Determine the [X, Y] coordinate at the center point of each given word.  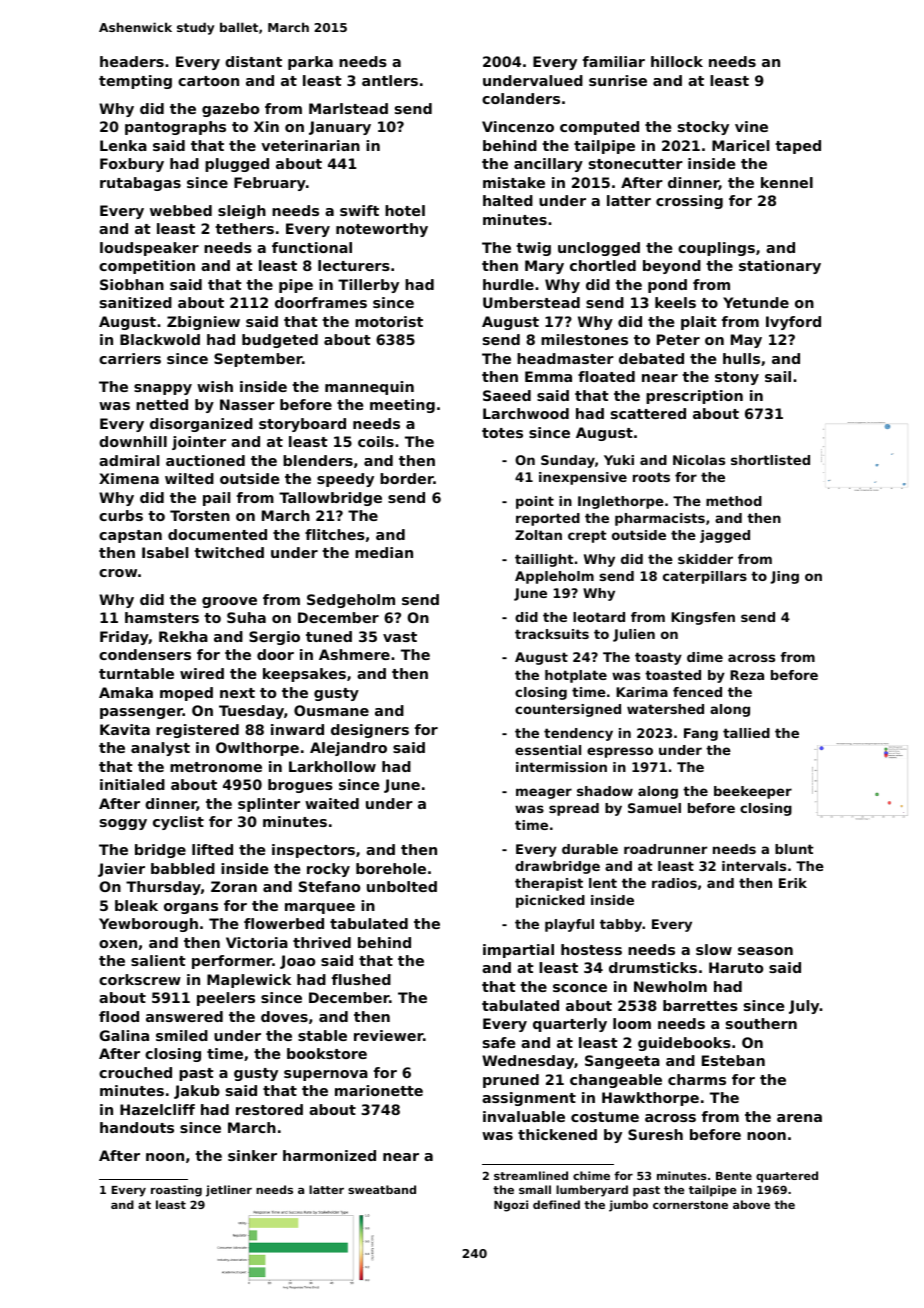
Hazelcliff [157, 1109]
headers [132, 61]
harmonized [329, 1155]
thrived [322, 942]
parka [310, 63]
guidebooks [684, 1044]
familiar [614, 61]
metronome [216, 767]
